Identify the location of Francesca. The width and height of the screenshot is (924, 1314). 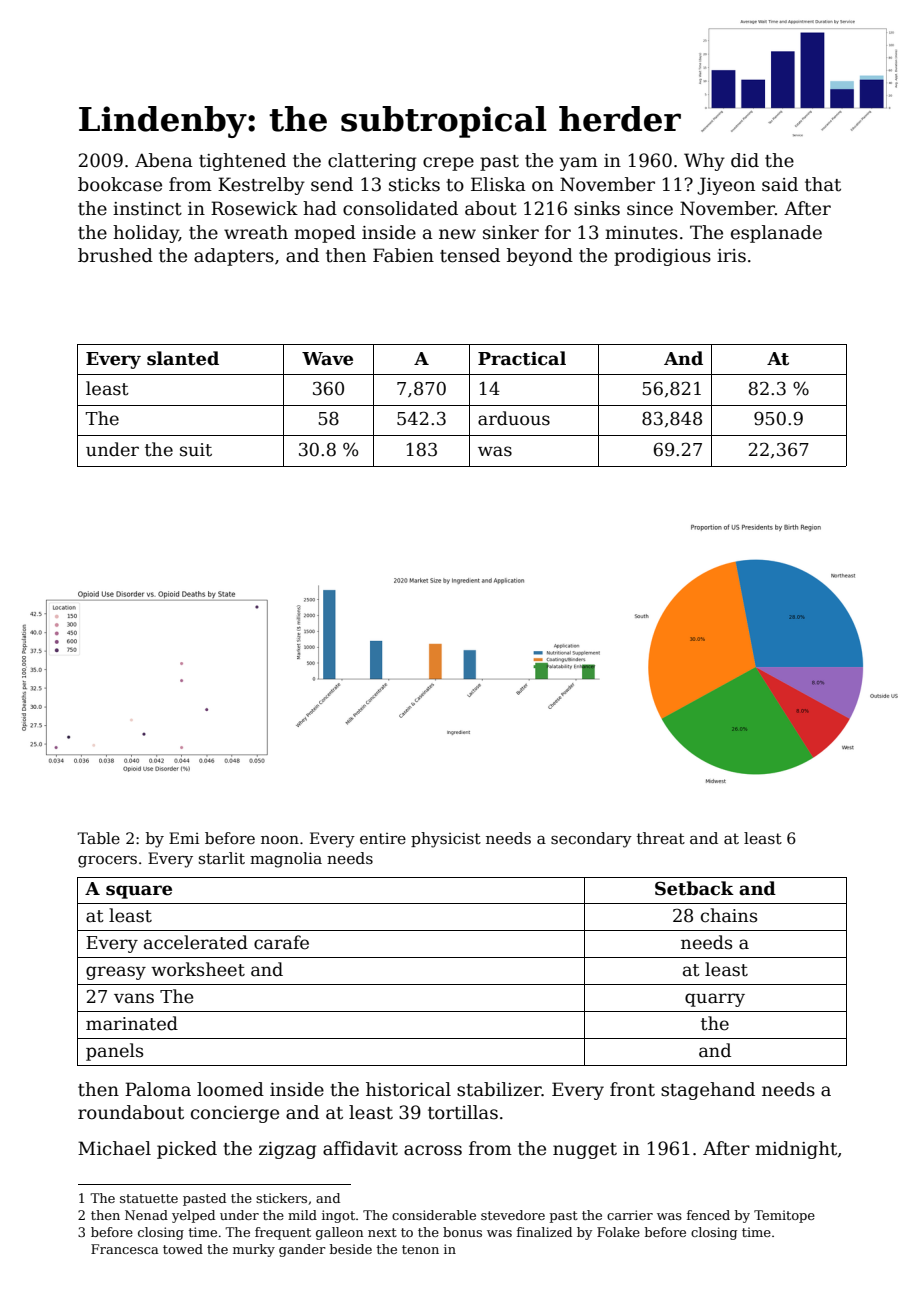
(125, 1249).
